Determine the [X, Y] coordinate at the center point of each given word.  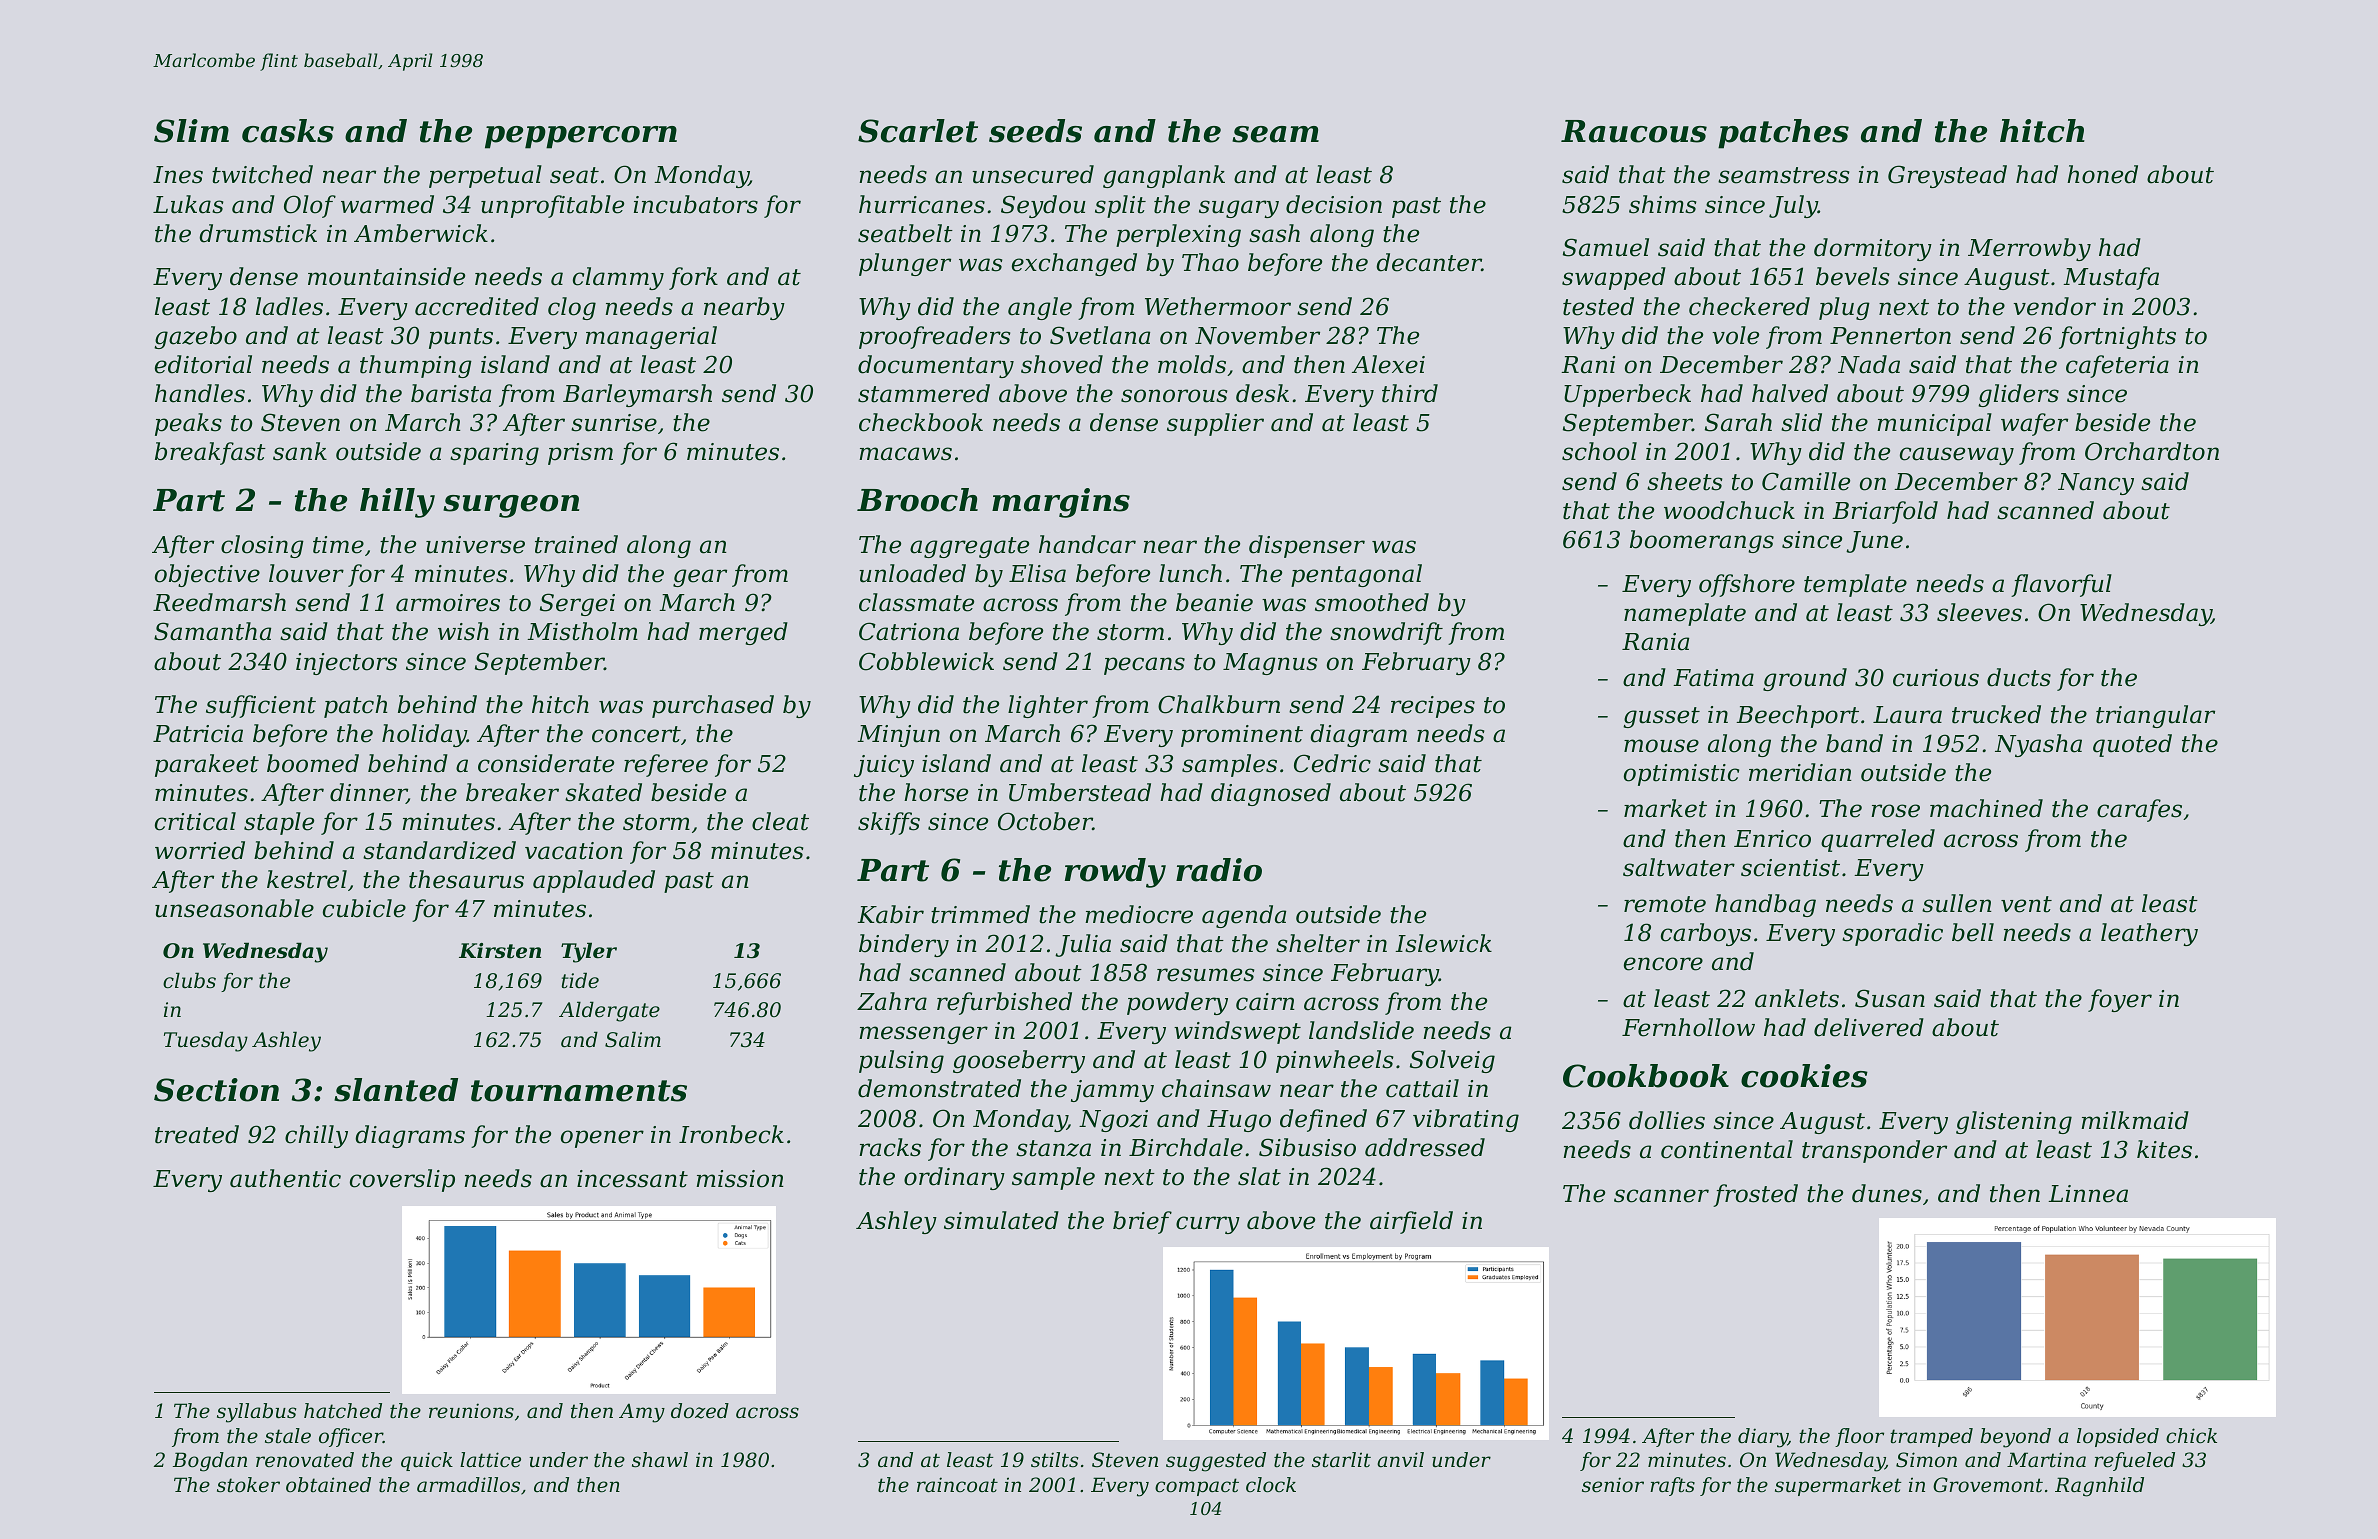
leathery [2149, 934]
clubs [189, 980]
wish [463, 631]
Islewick [1443, 943]
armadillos [468, 1485]
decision [1334, 204]
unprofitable [552, 206]
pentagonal [1356, 575]
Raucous [1634, 131]
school [1599, 451]
